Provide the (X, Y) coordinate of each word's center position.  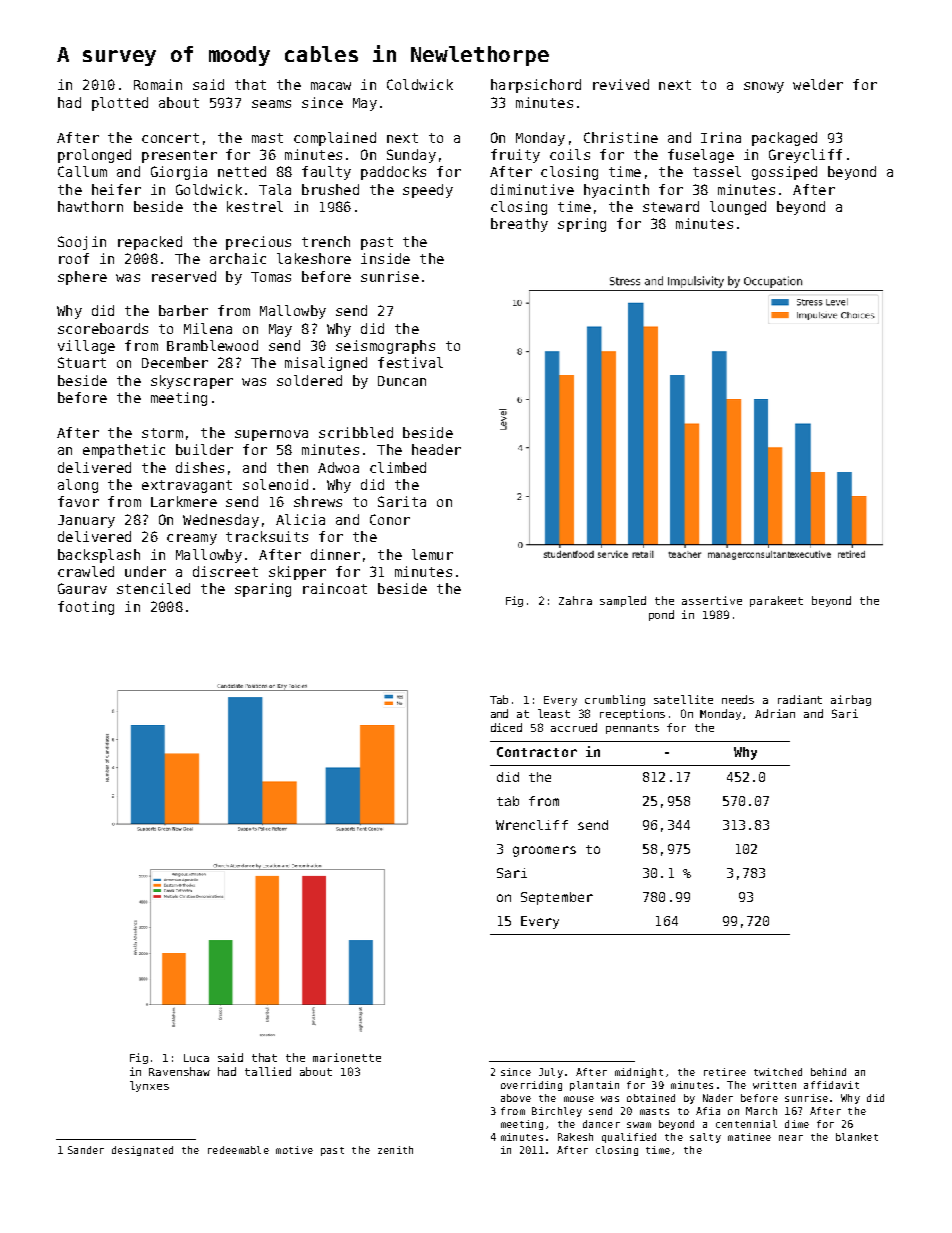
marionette (347, 1057)
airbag (851, 700)
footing (86, 608)
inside (385, 258)
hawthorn (90, 206)
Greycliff (805, 156)
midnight (639, 1073)
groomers (544, 851)
